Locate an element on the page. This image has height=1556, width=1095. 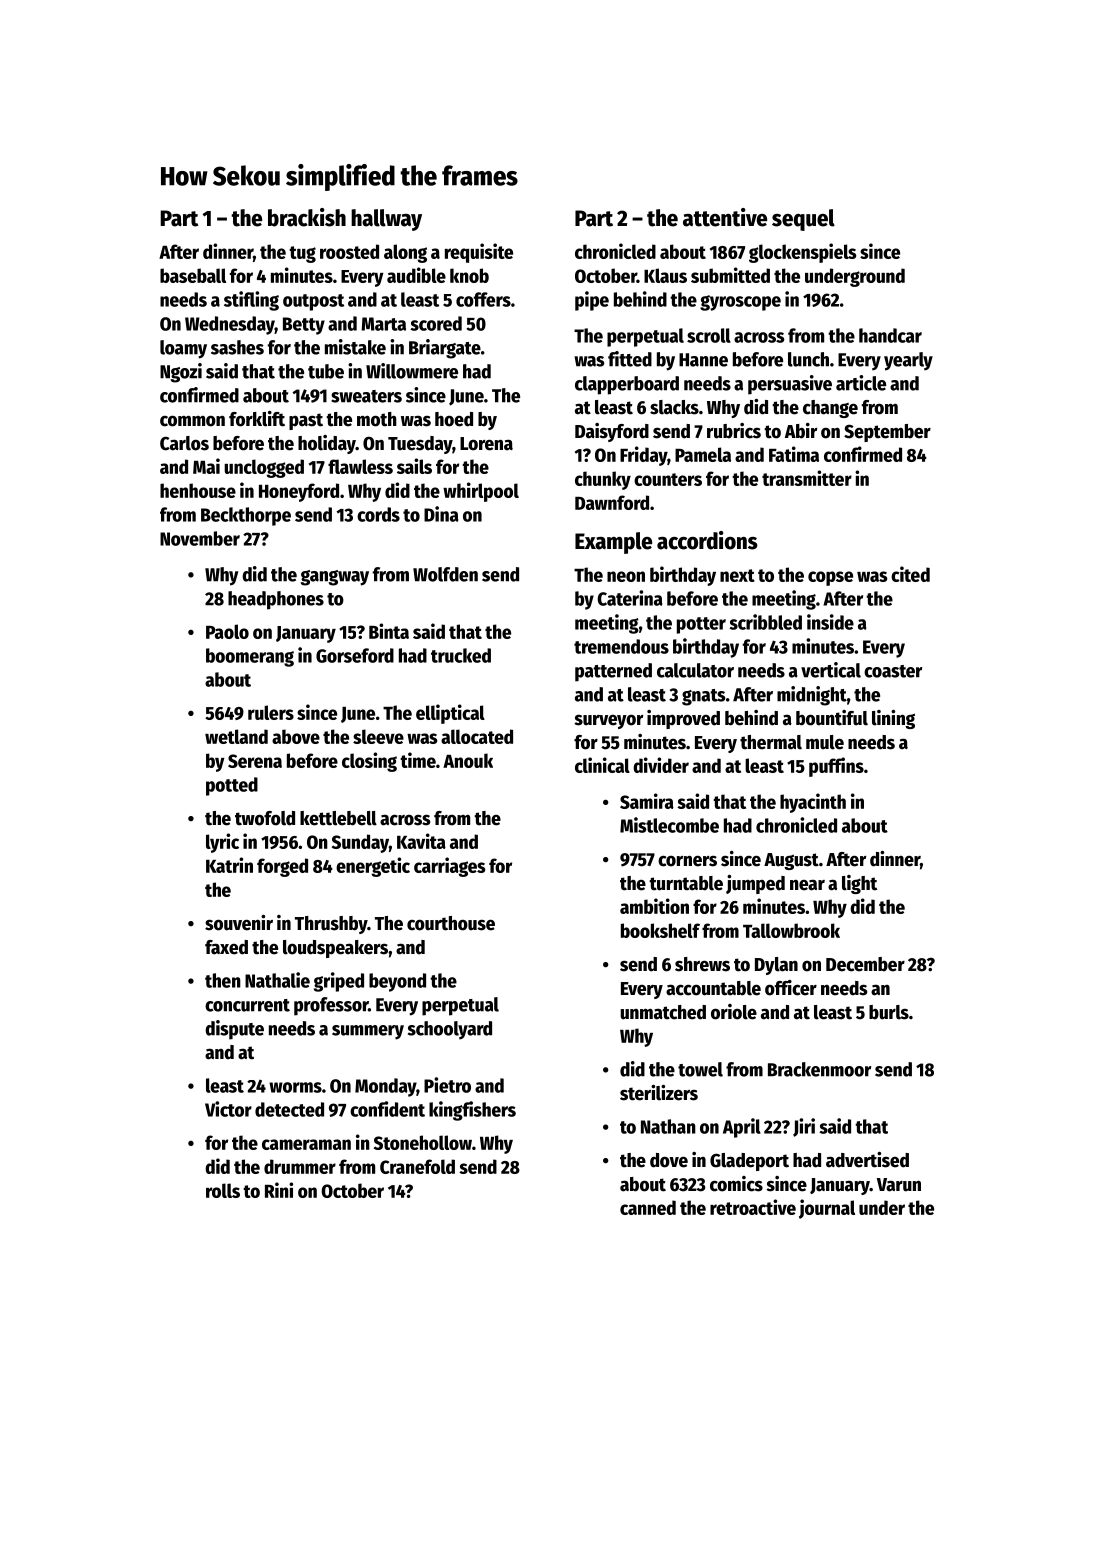
transmitter is located at coordinates (807, 478).
